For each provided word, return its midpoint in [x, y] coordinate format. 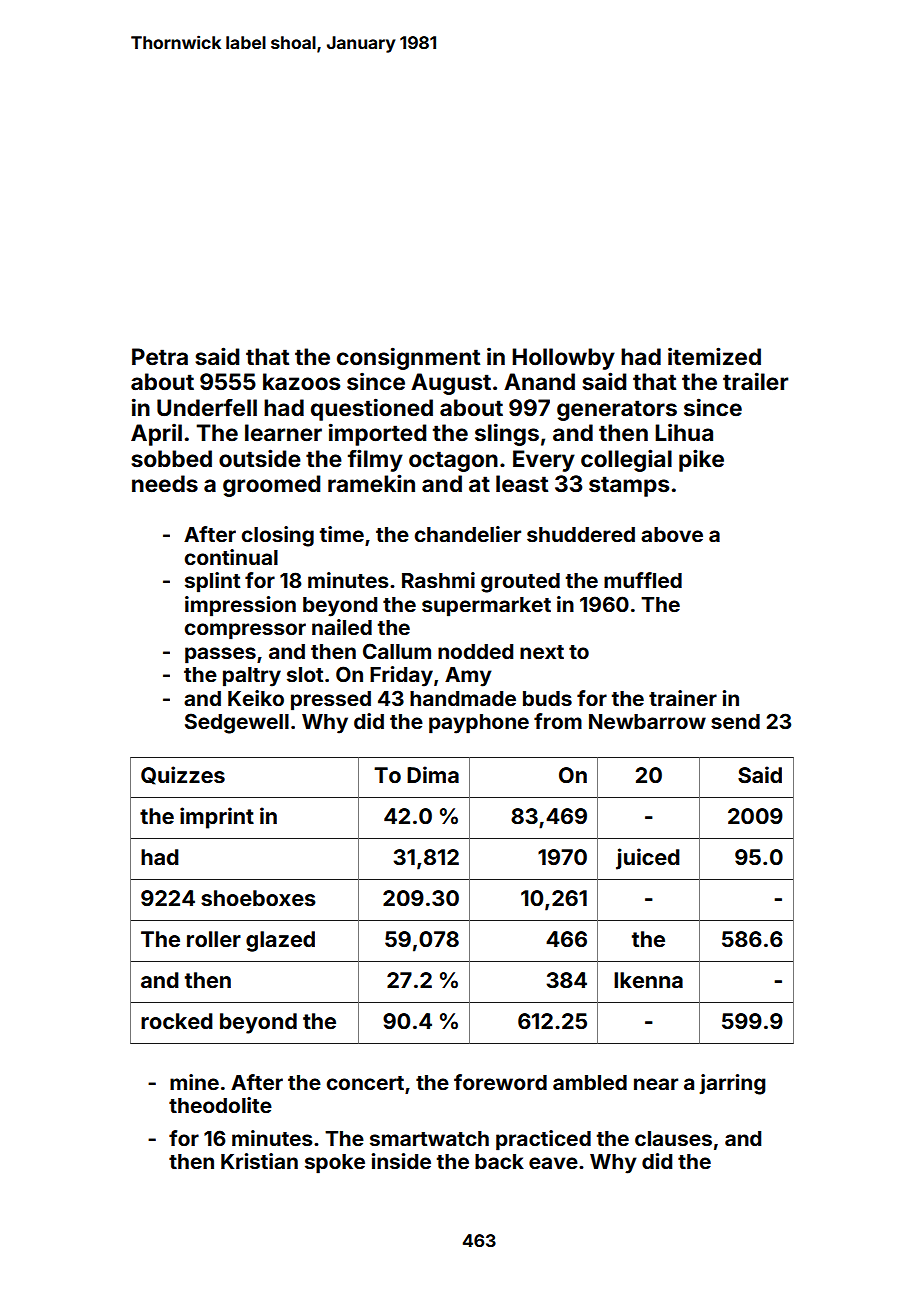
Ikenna [648, 980]
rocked [177, 1021]
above [672, 534]
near [656, 1084]
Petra [160, 357]
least [522, 484]
